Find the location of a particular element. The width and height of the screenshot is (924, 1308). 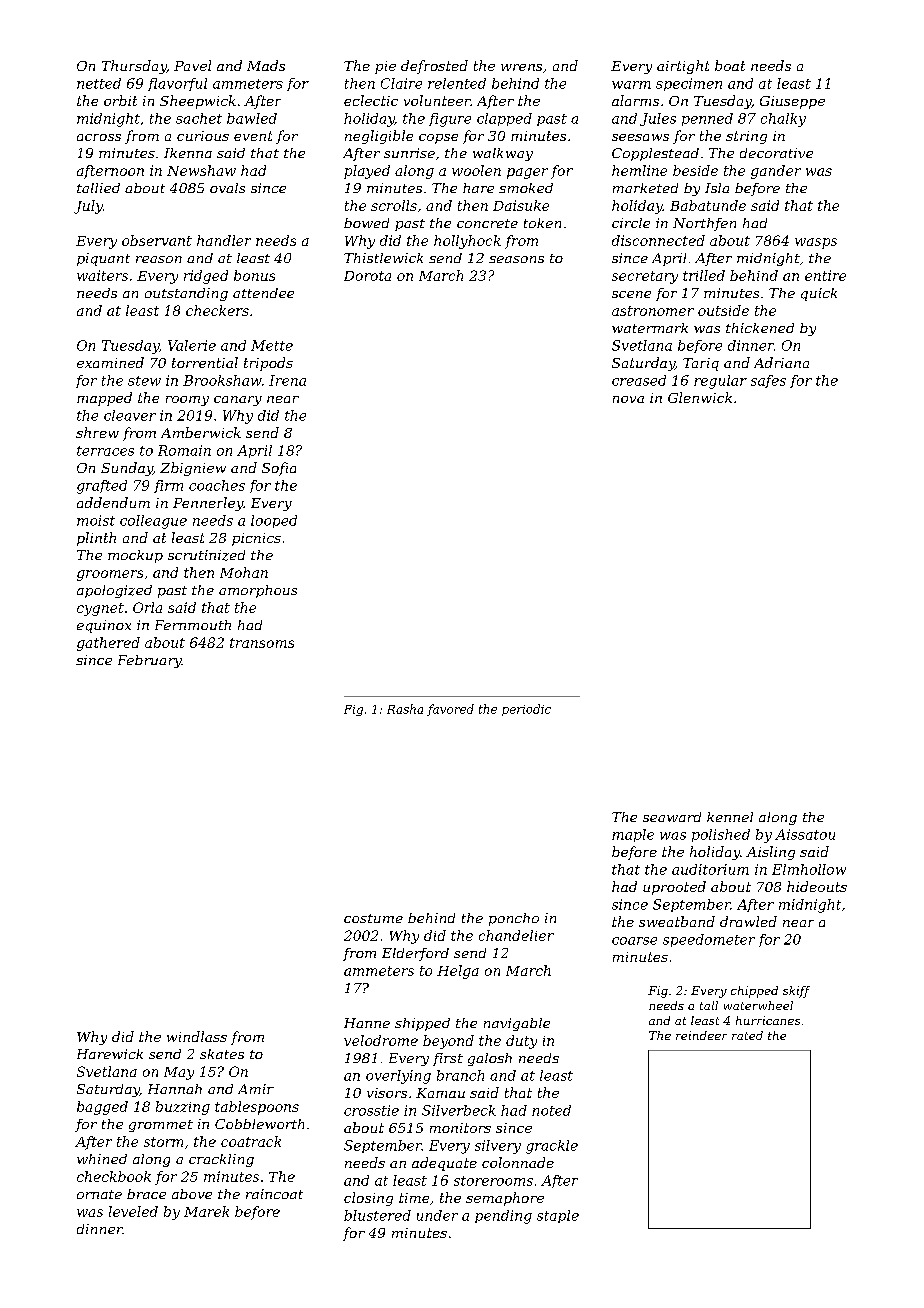

Glenwick is located at coordinates (700, 397).
